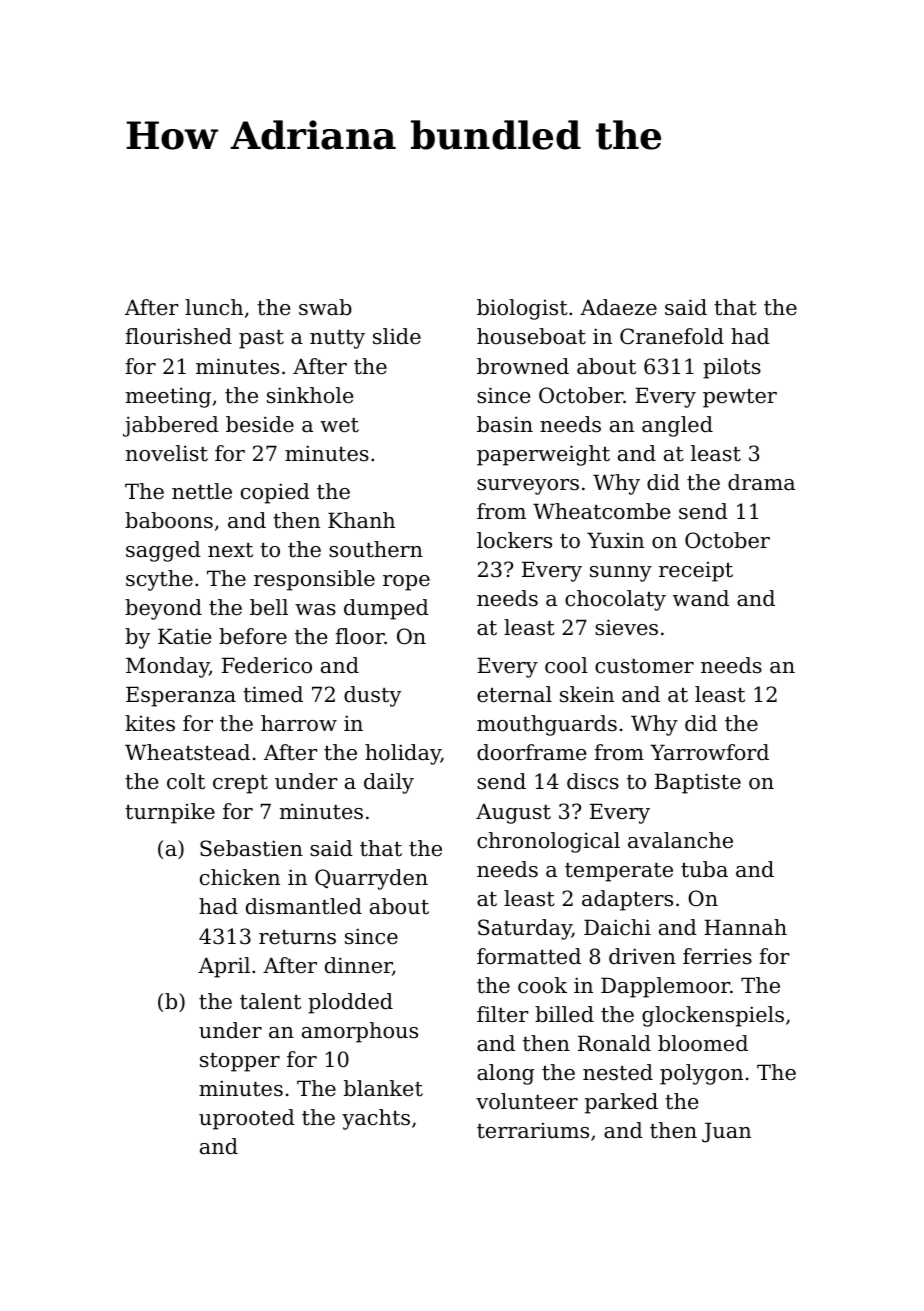 This image has height=1311, width=924. What do you see at coordinates (214, 307) in the image?
I see `lunch` at bounding box center [214, 307].
